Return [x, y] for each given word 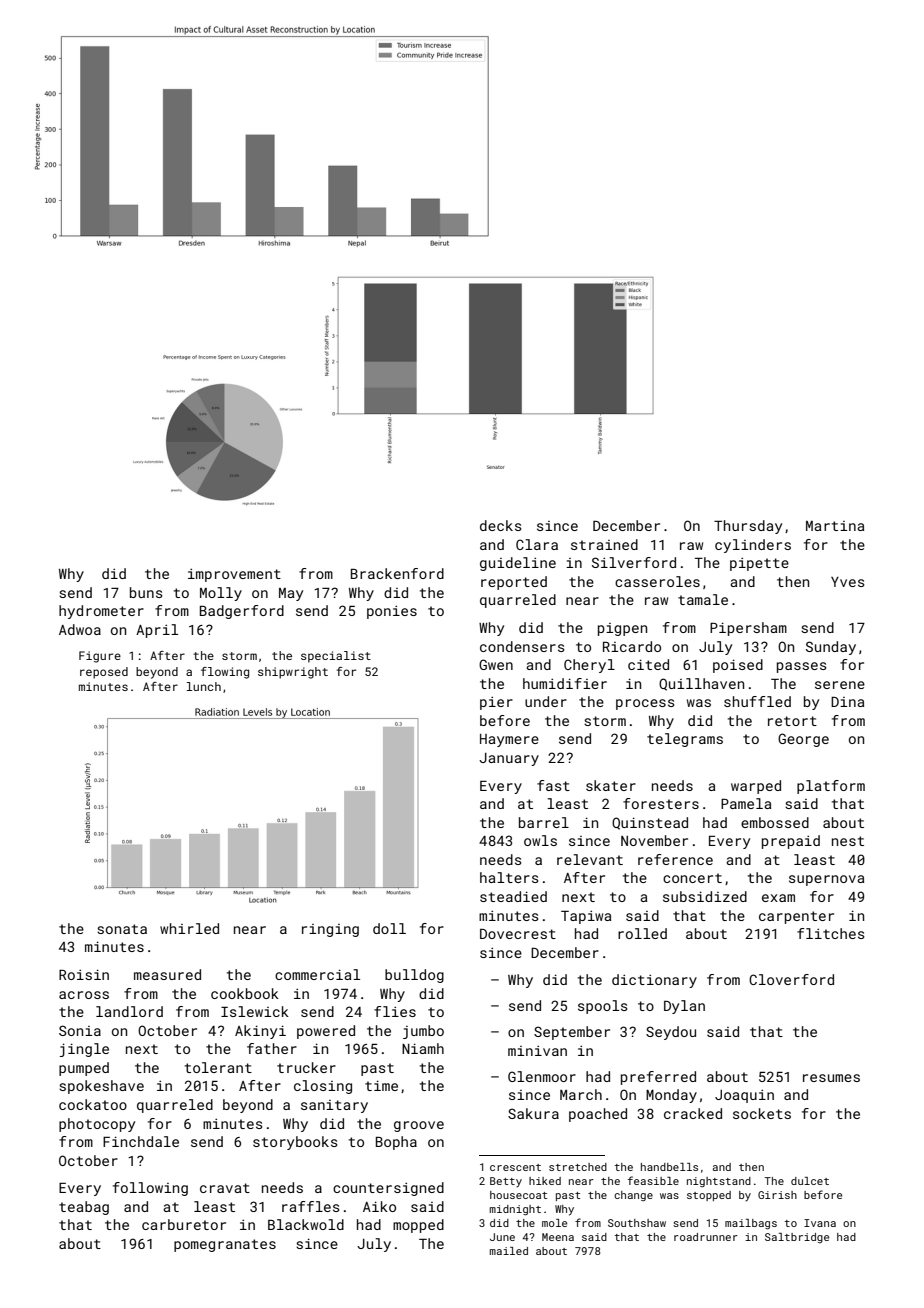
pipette [759, 564]
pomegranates [225, 1245]
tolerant [218, 1067]
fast [553, 785]
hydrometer [101, 612]
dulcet [810, 1181]
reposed [104, 673]
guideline [518, 564]
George [803, 740]
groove [419, 1126]
